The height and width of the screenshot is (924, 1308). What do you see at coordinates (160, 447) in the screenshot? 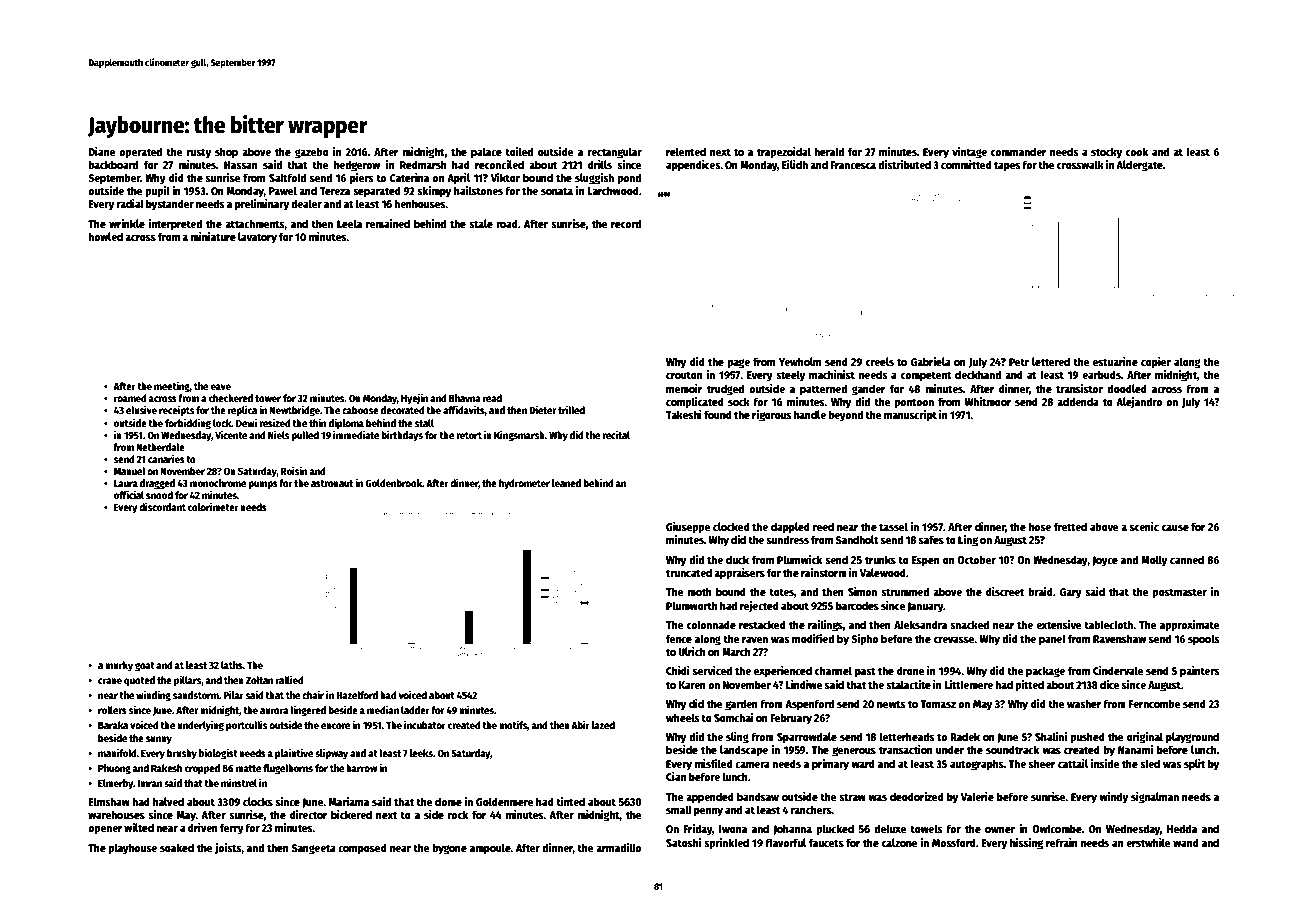
I see `Netherdale` at bounding box center [160, 447].
